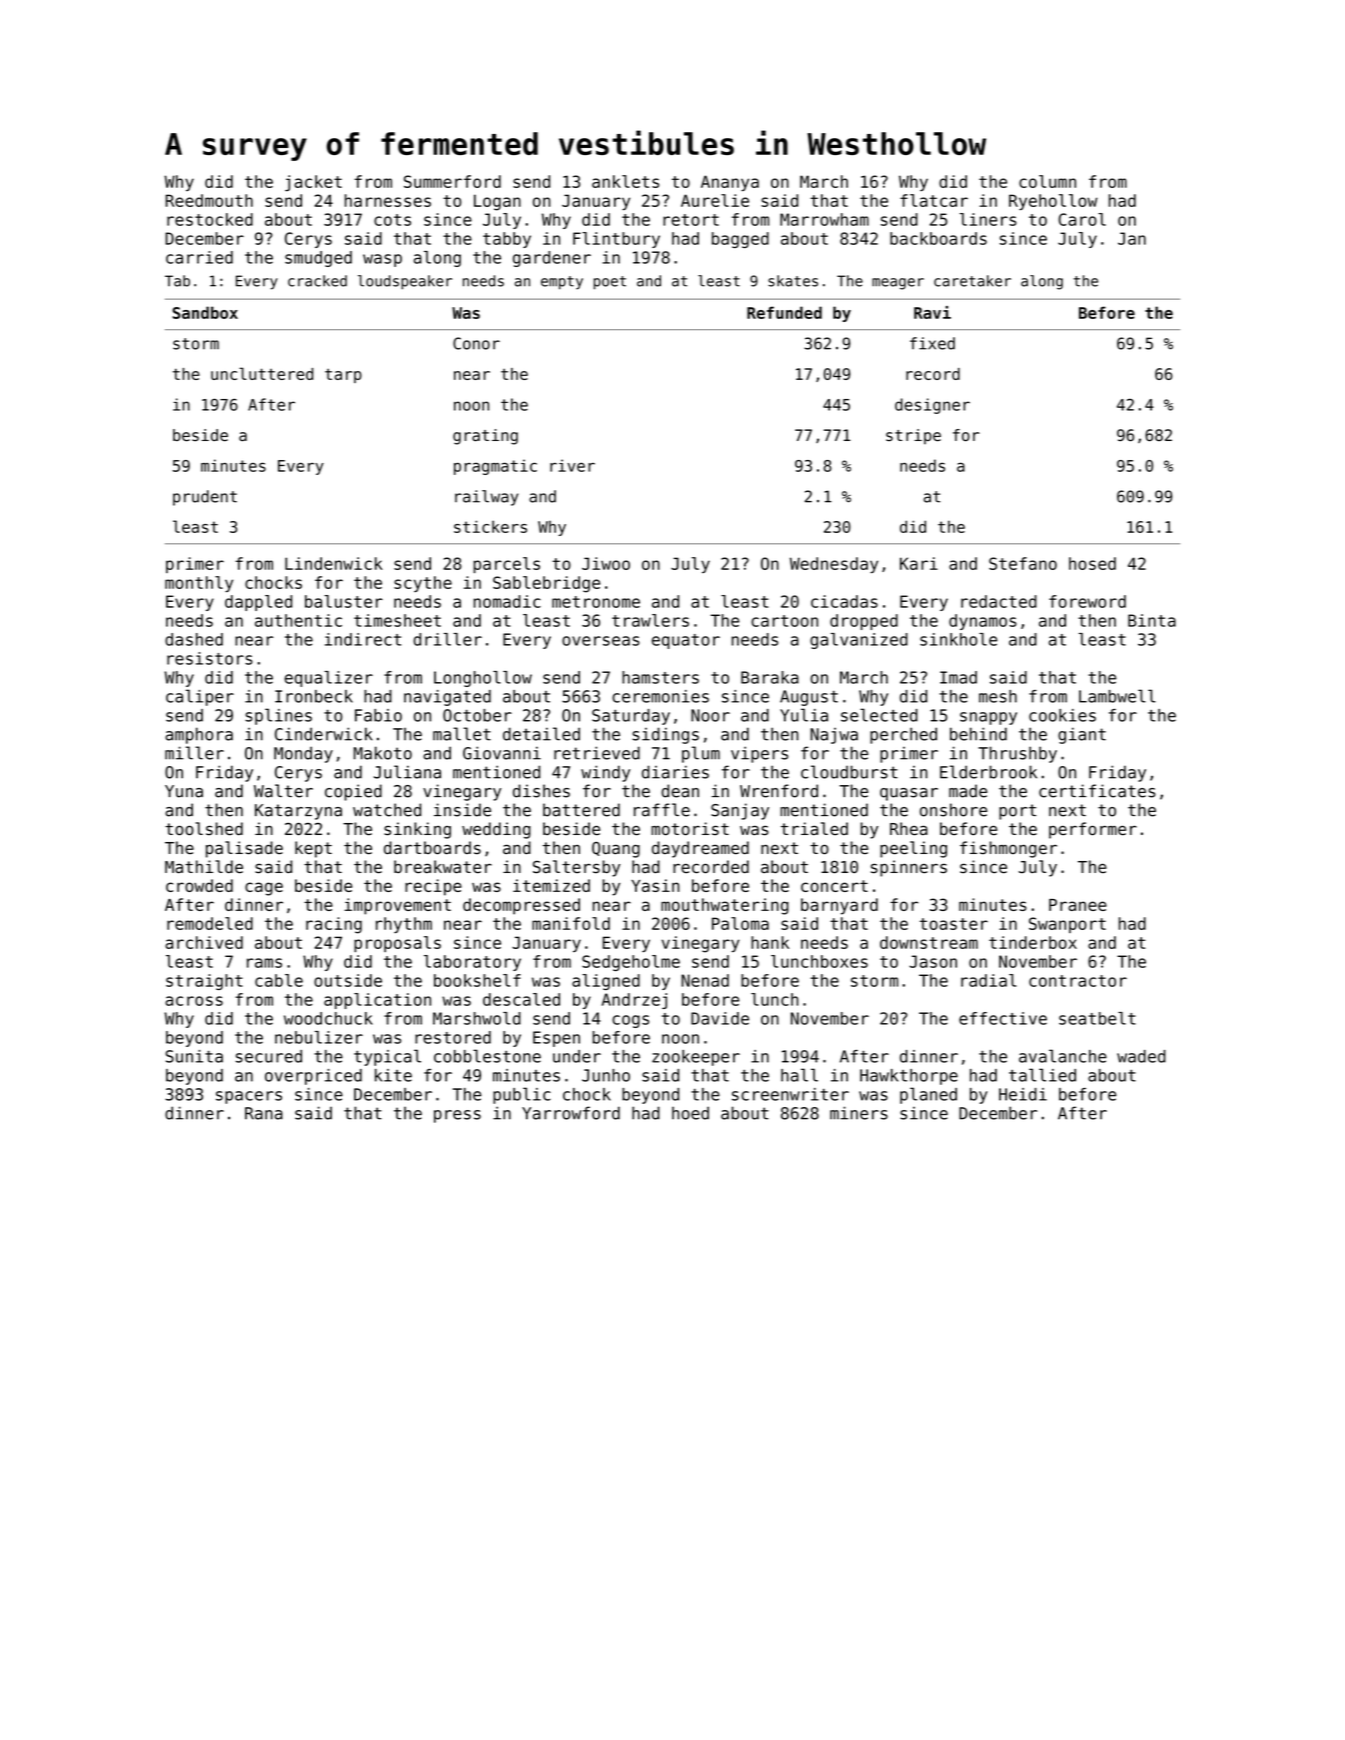 Image resolution: width=1345 pixels, height=1740 pixels. What do you see at coordinates (864, 622) in the document?
I see `dropped` at bounding box center [864, 622].
